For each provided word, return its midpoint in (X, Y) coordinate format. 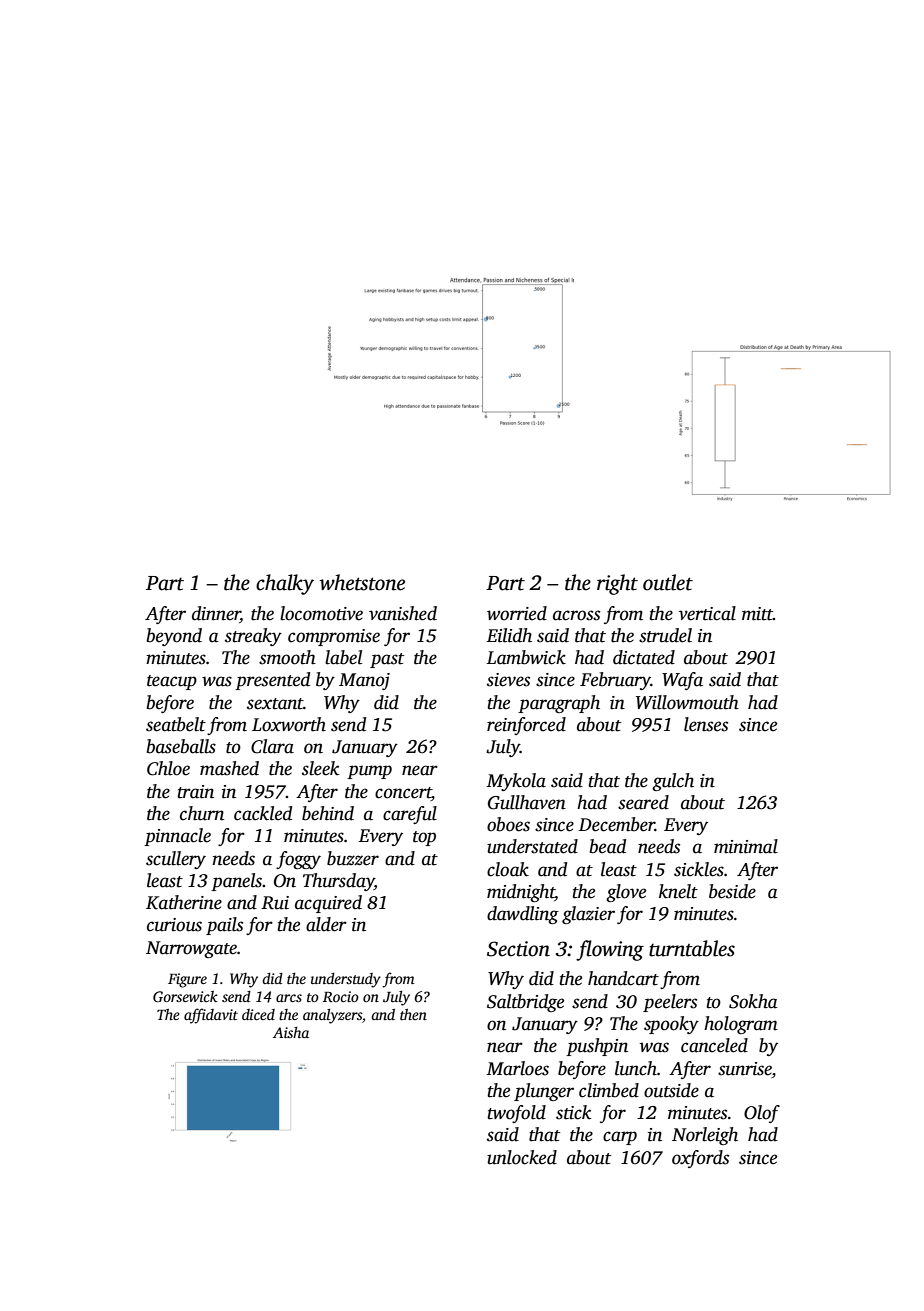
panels (236, 882)
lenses (706, 724)
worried (517, 613)
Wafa (682, 681)
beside (732, 891)
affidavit (211, 1016)
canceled (714, 1045)
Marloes (517, 1068)
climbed (609, 1090)
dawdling (523, 915)
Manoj (364, 681)
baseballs (181, 746)
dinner (216, 613)
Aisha (291, 1032)
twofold (516, 1114)
